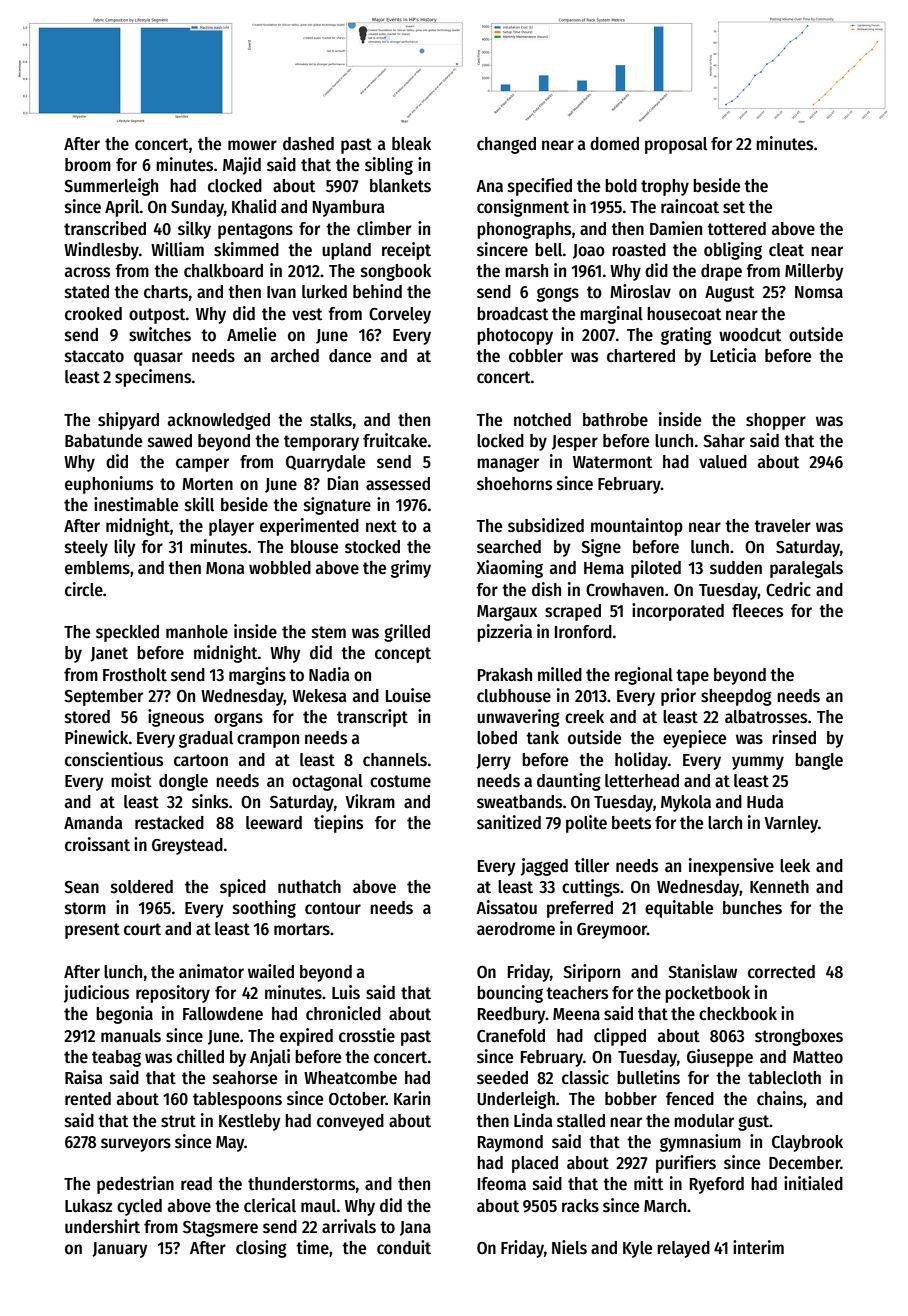 The width and height of the screenshot is (908, 1316). Describe the element at coordinates (814, 272) in the screenshot. I see `Millerby` at that location.
